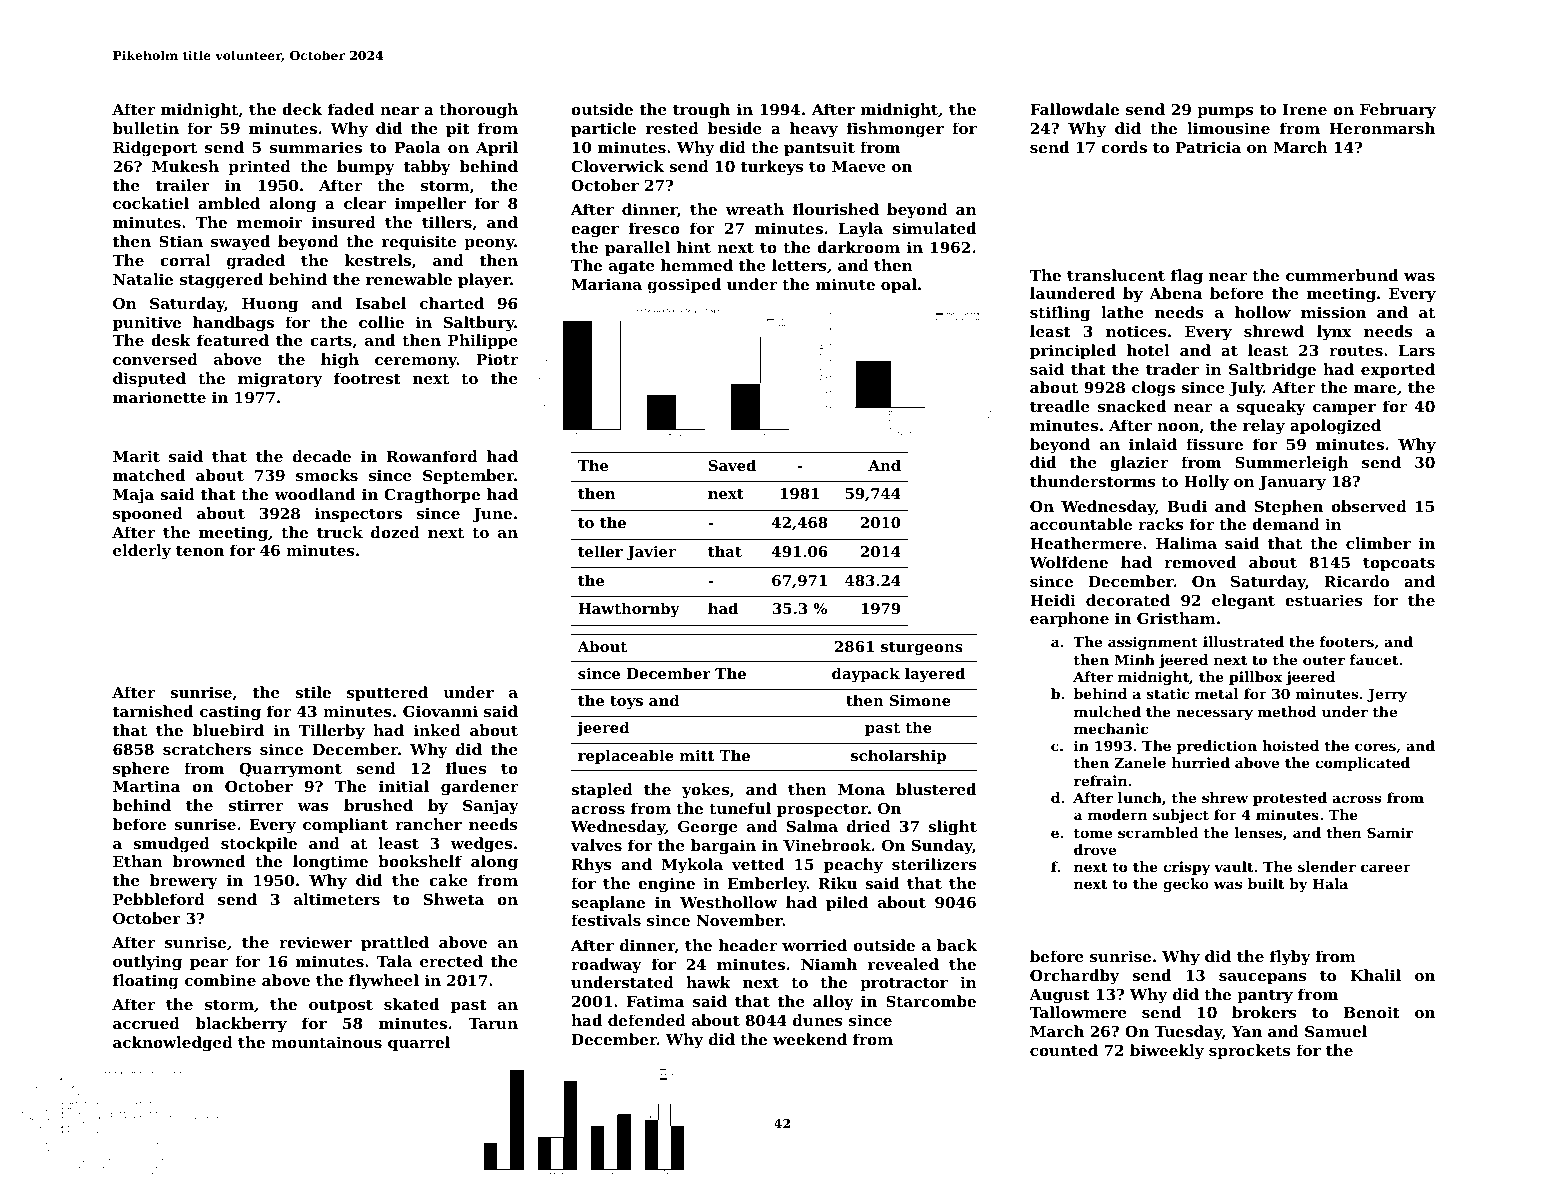  Describe the element at coordinates (416, 363) in the image. I see `ceremony` at that location.
